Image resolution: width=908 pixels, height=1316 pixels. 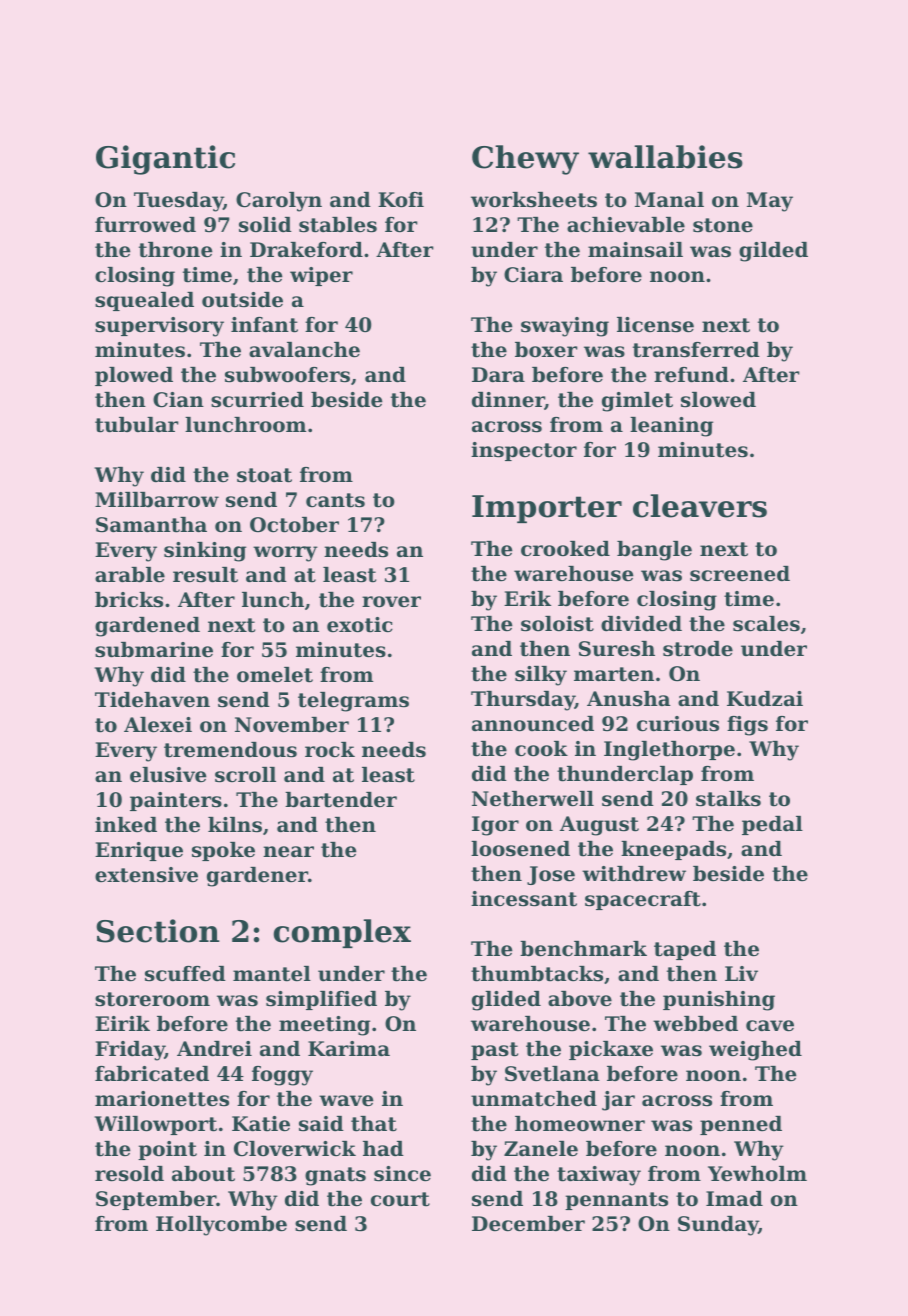 What do you see at coordinates (168, 775) in the screenshot?
I see `elusive` at bounding box center [168, 775].
